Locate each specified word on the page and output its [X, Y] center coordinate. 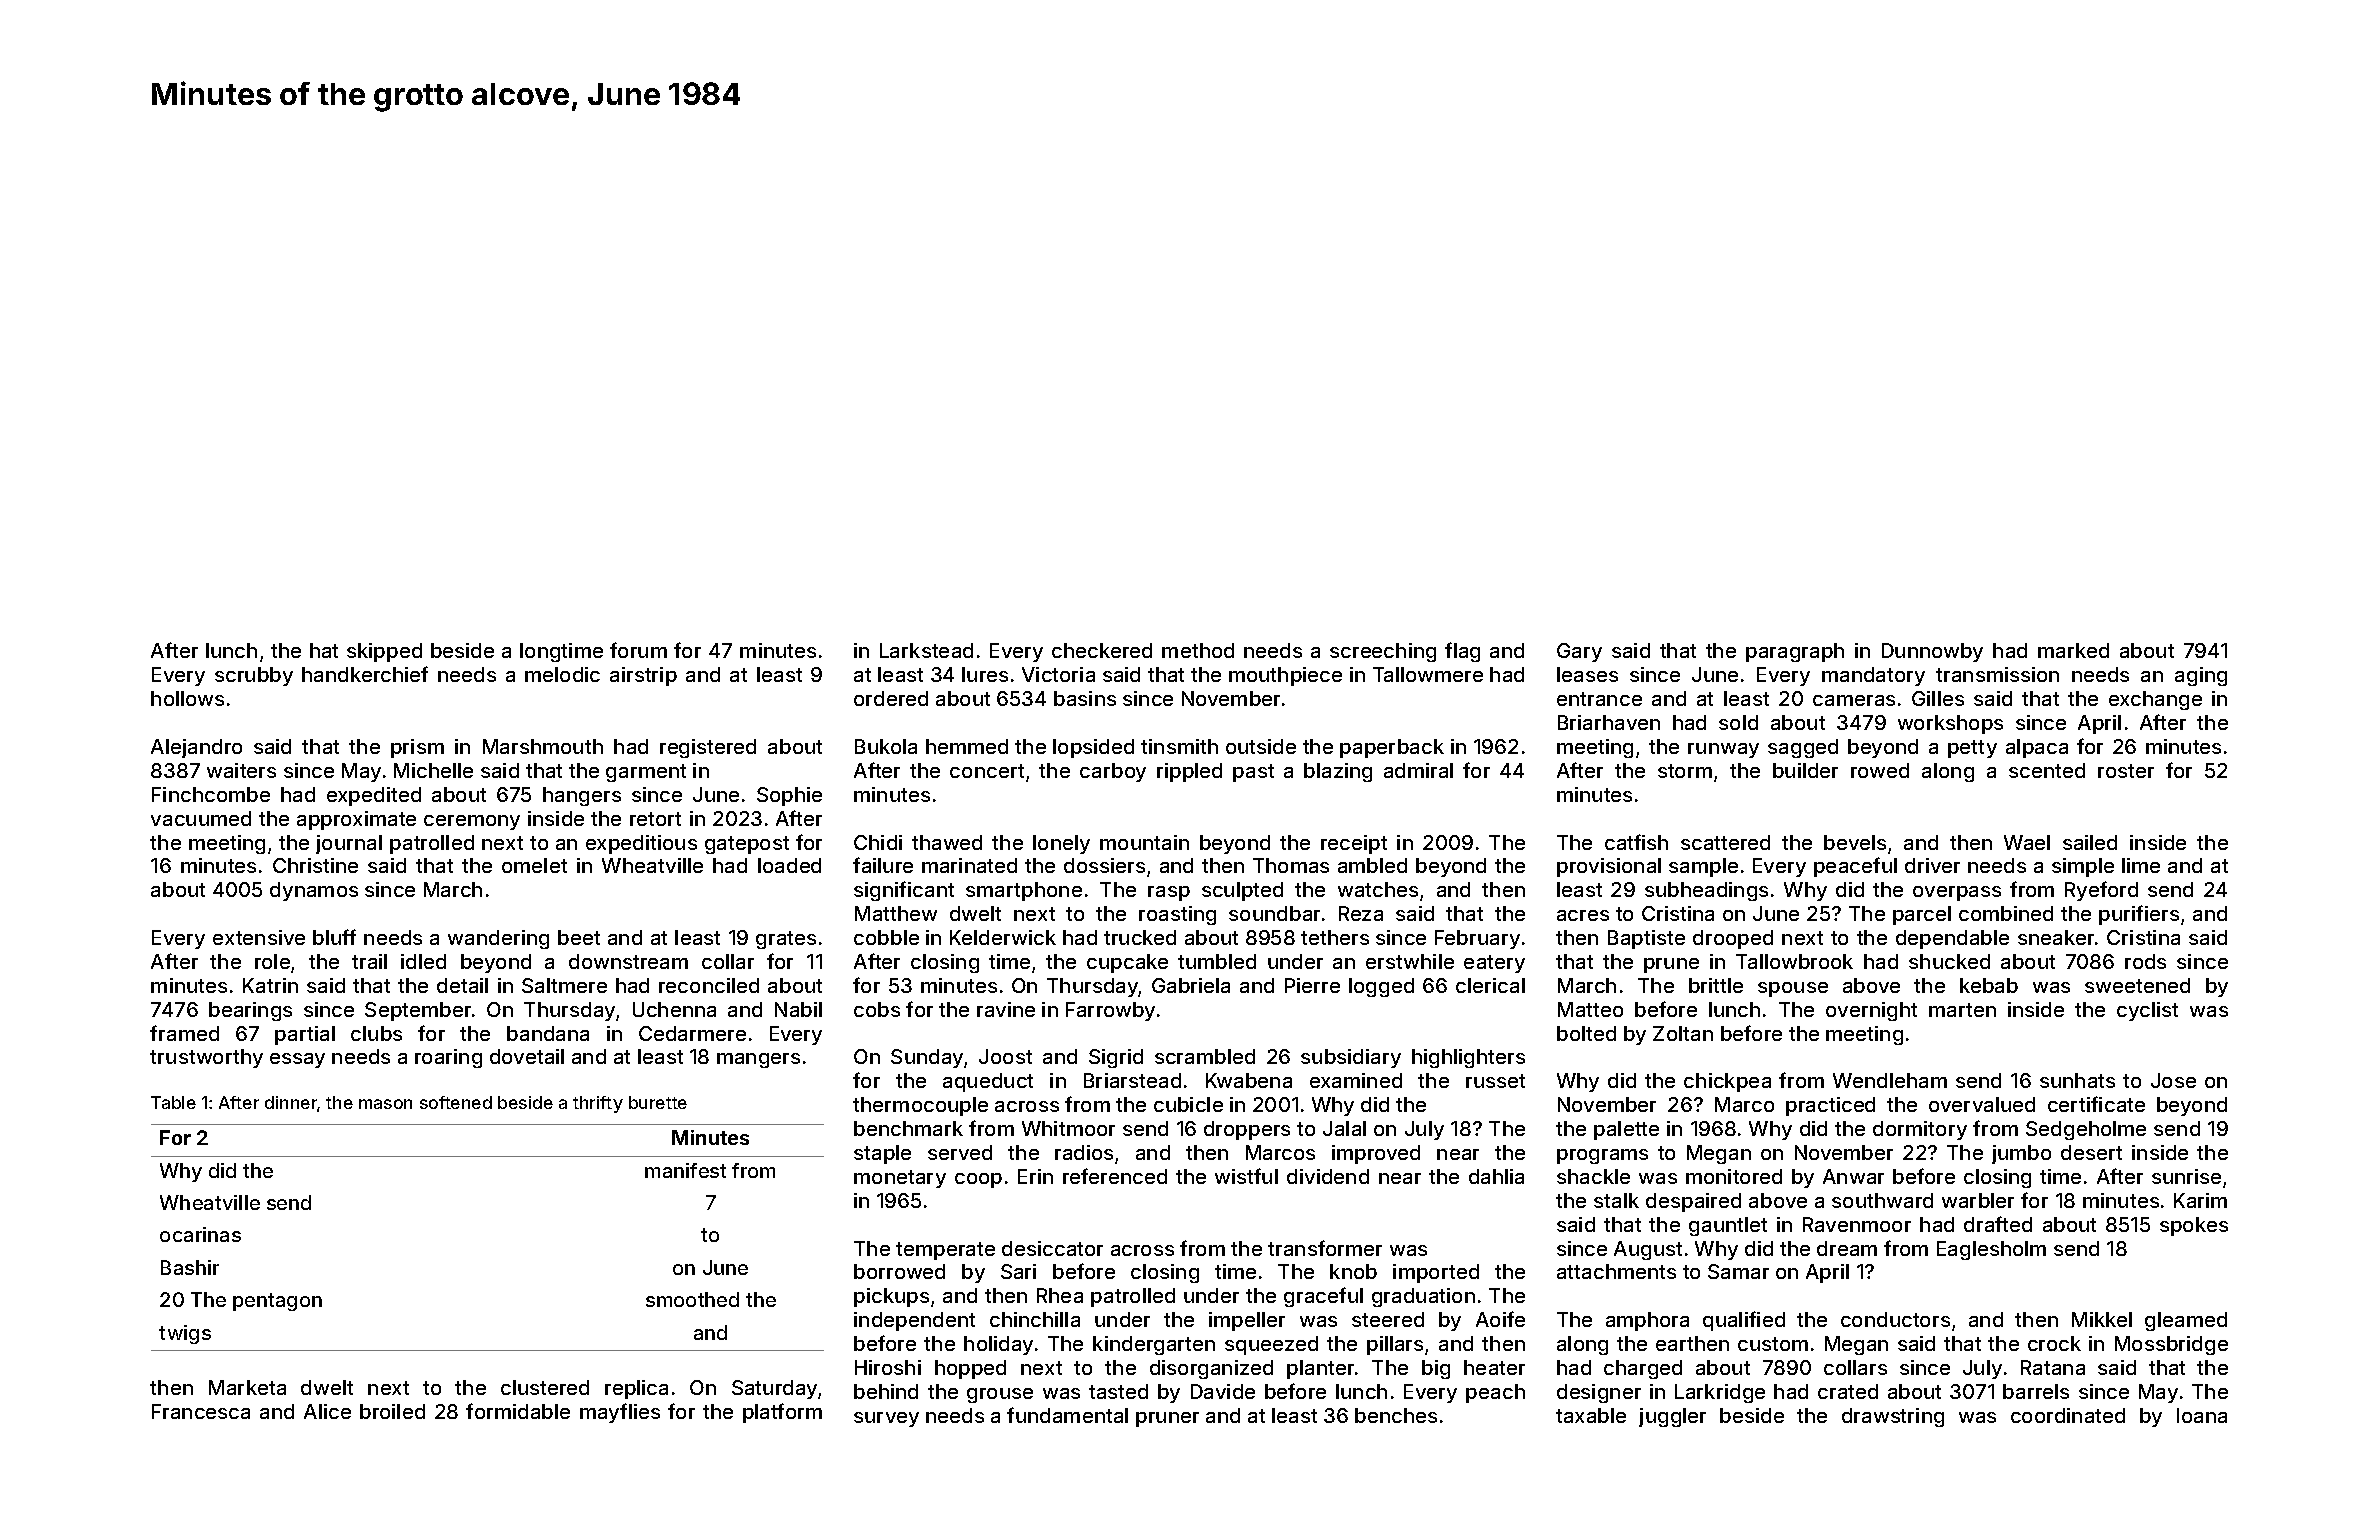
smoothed [692, 1299]
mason [385, 1104]
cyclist [2147, 1011]
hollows [187, 698]
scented [2047, 770]
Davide [1223, 1391]
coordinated [2068, 1415]
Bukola [886, 746]
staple [882, 1154]
